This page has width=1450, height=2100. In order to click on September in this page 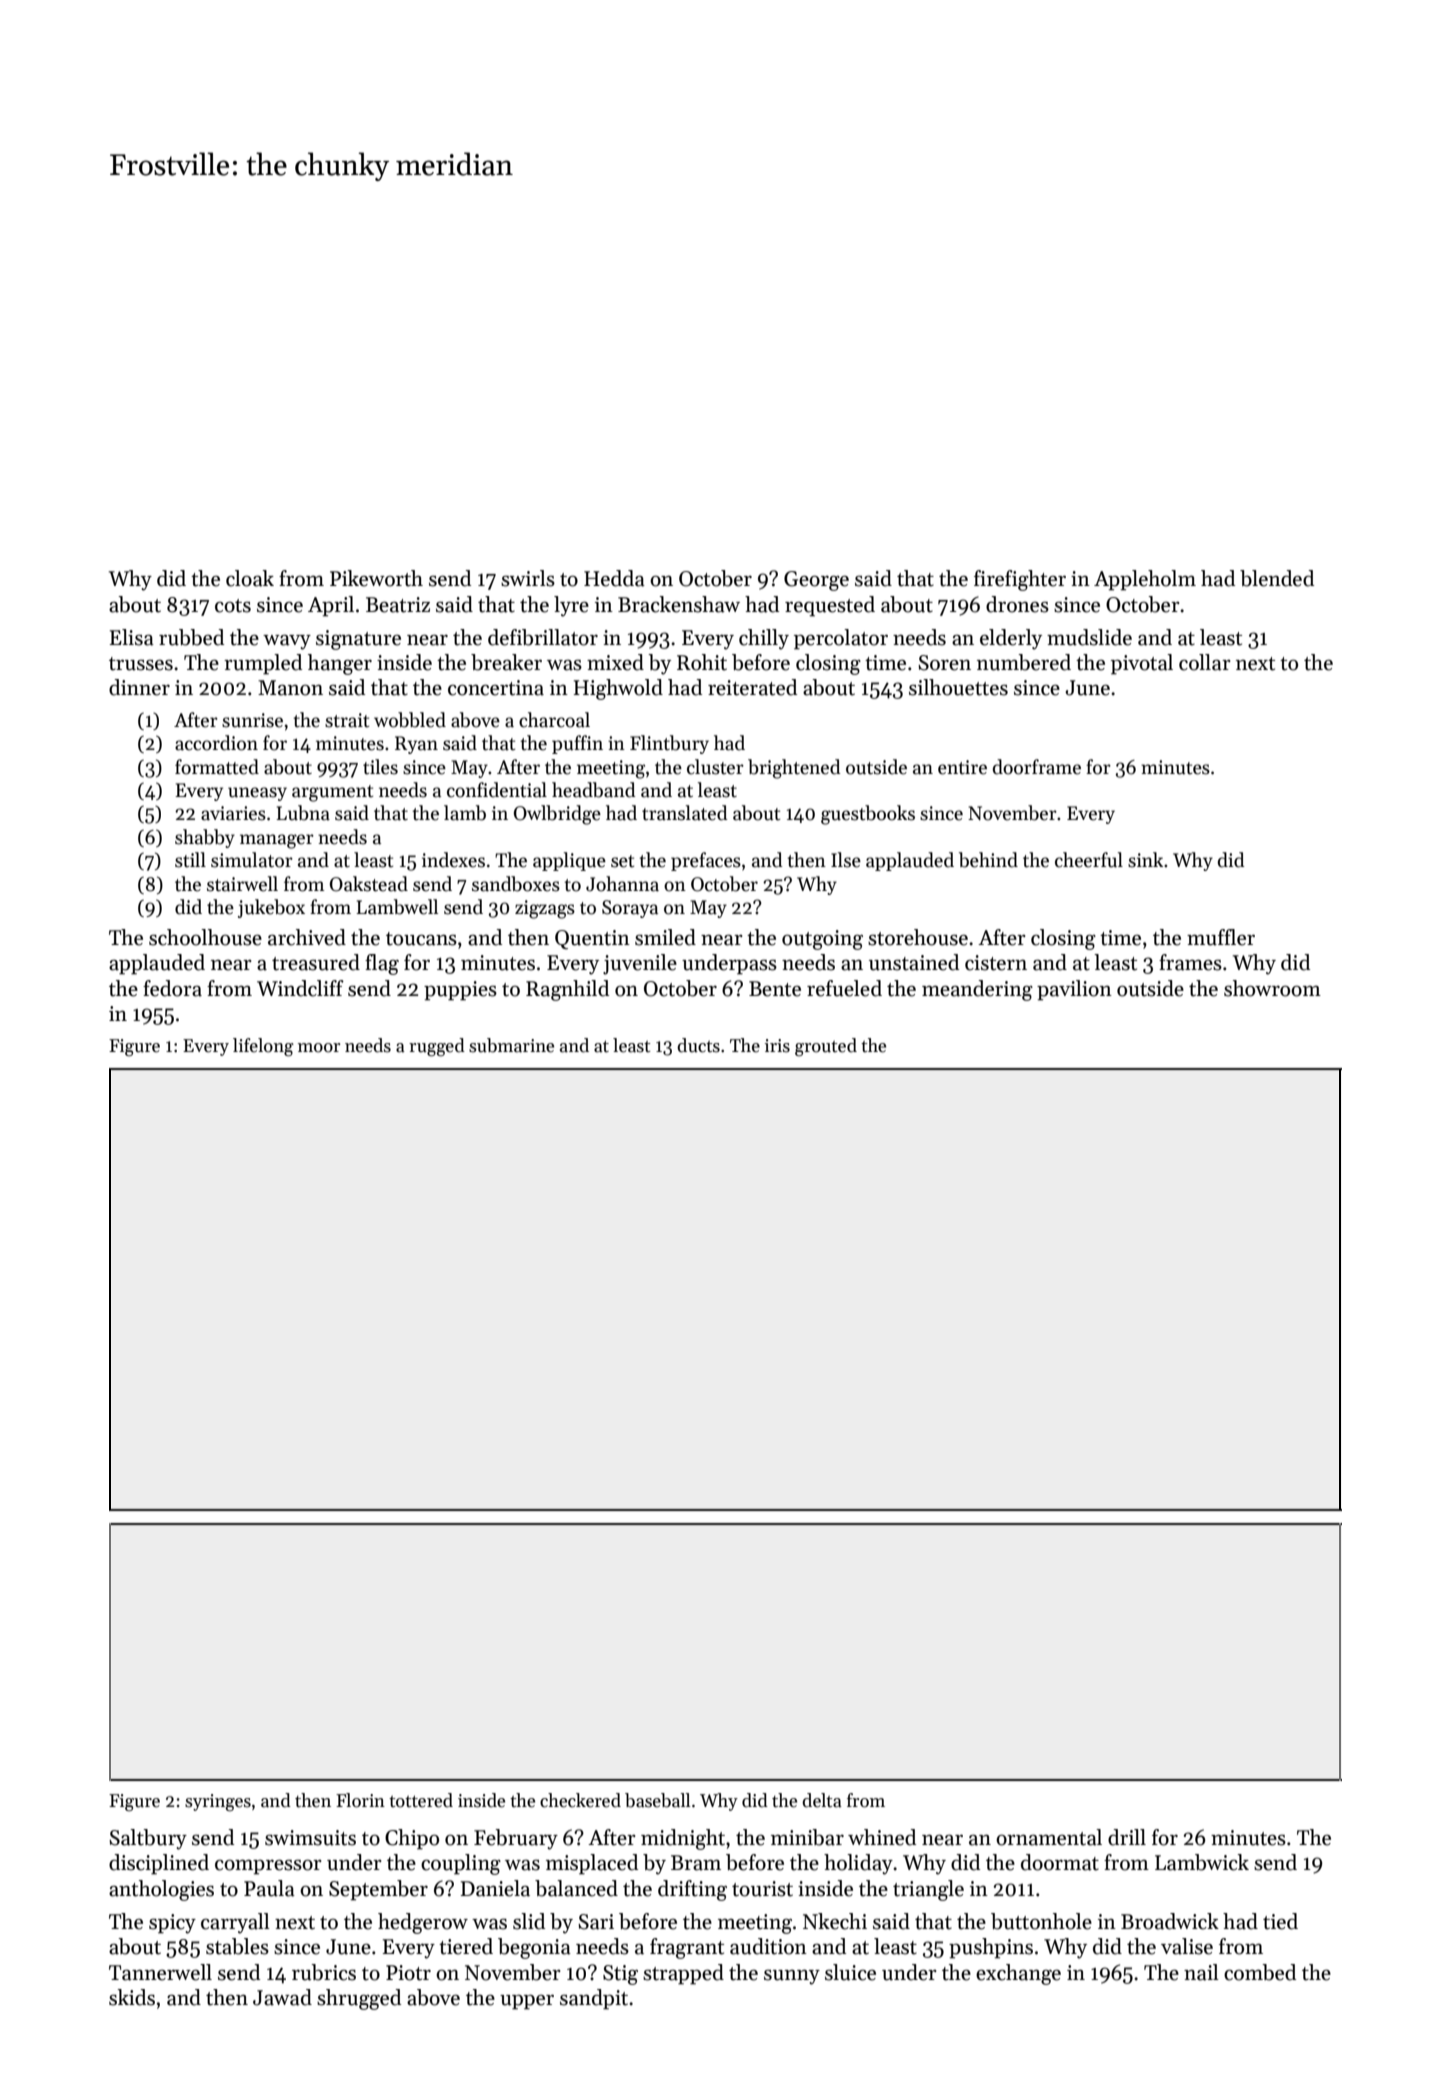, I will do `click(378, 1890)`.
